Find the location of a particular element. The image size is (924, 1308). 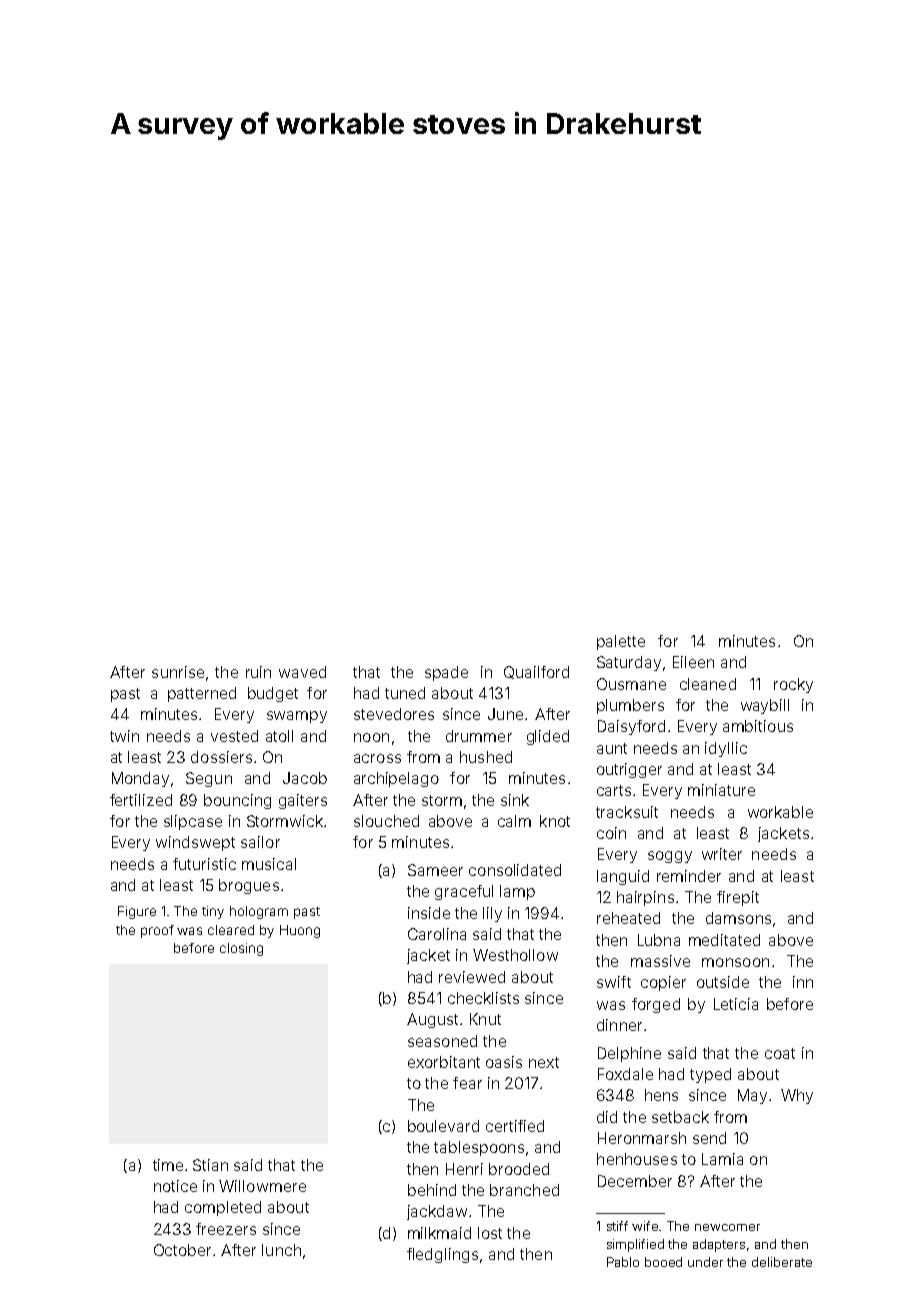

time is located at coordinates (168, 1165).
